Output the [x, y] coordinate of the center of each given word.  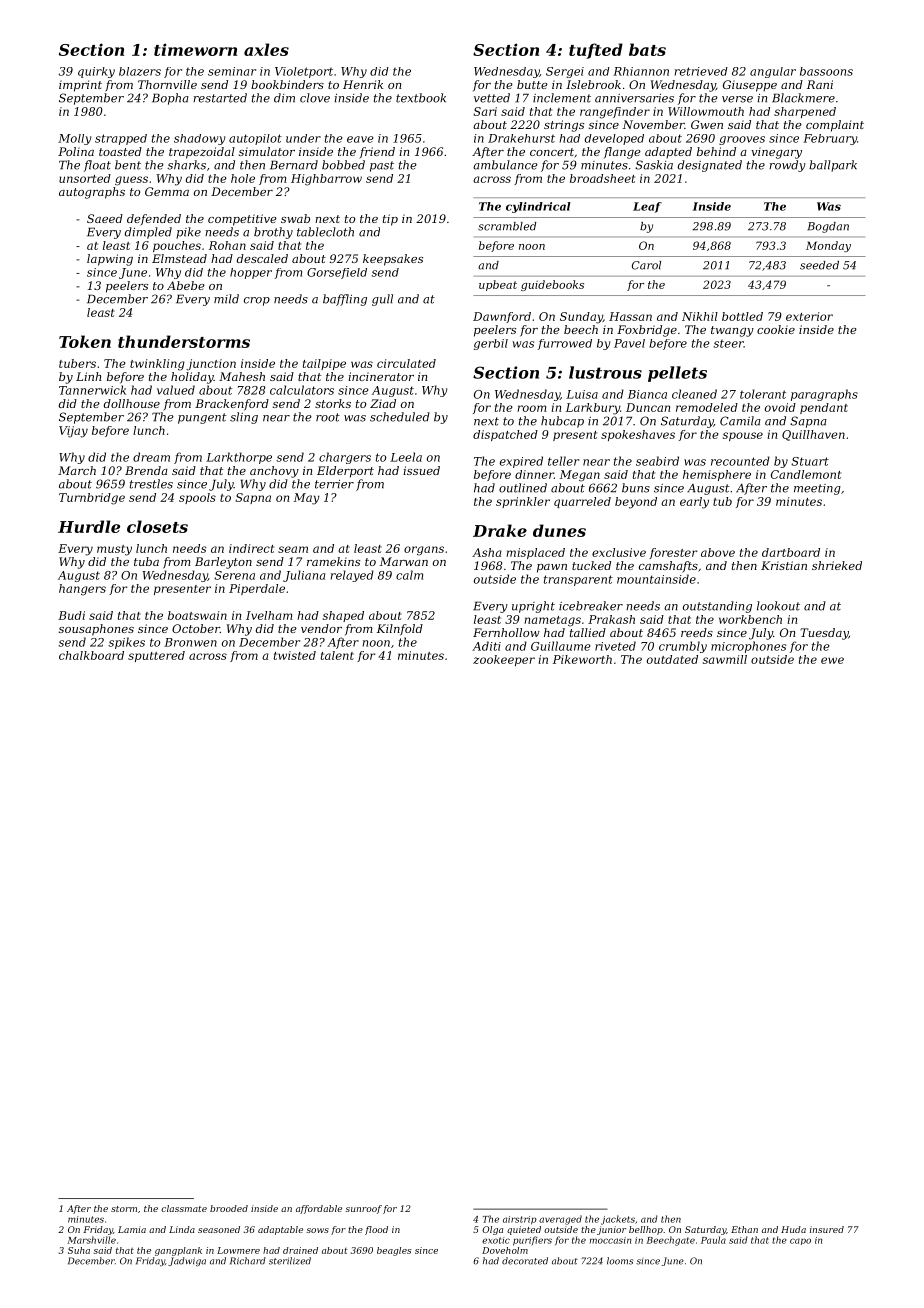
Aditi [486, 646]
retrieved [701, 71]
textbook [421, 98]
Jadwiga [187, 1261]
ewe [832, 660]
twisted [295, 655]
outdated [672, 659]
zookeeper [504, 660]
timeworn [195, 49]
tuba [146, 561]
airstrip [520, 1220]
